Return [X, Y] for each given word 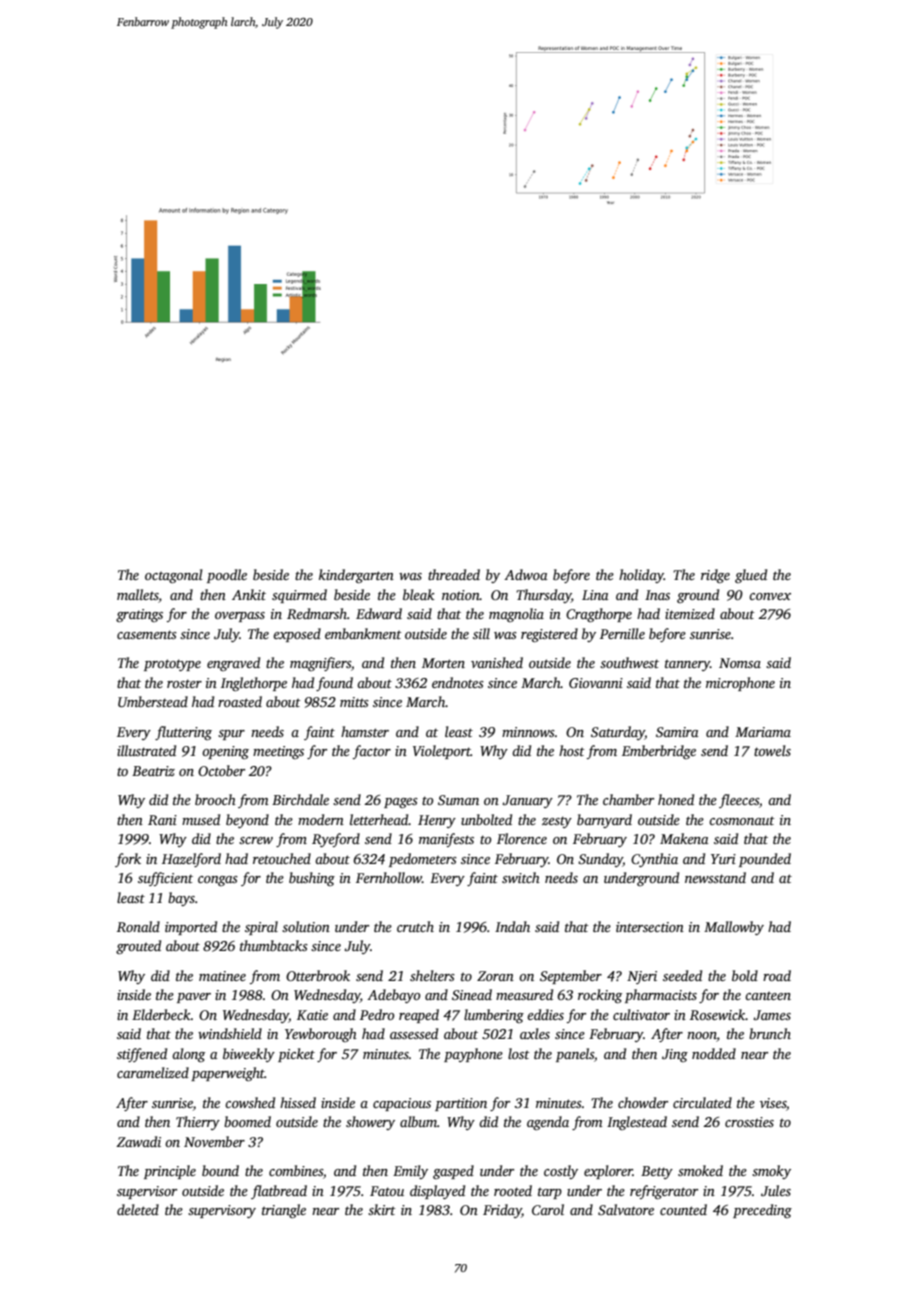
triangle [284, 1211]
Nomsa [740, 663]
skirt [382, 1209]
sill [481, 633]
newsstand [715, 877]
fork [128, 860]
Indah [512, 926]
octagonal [174, 576]
